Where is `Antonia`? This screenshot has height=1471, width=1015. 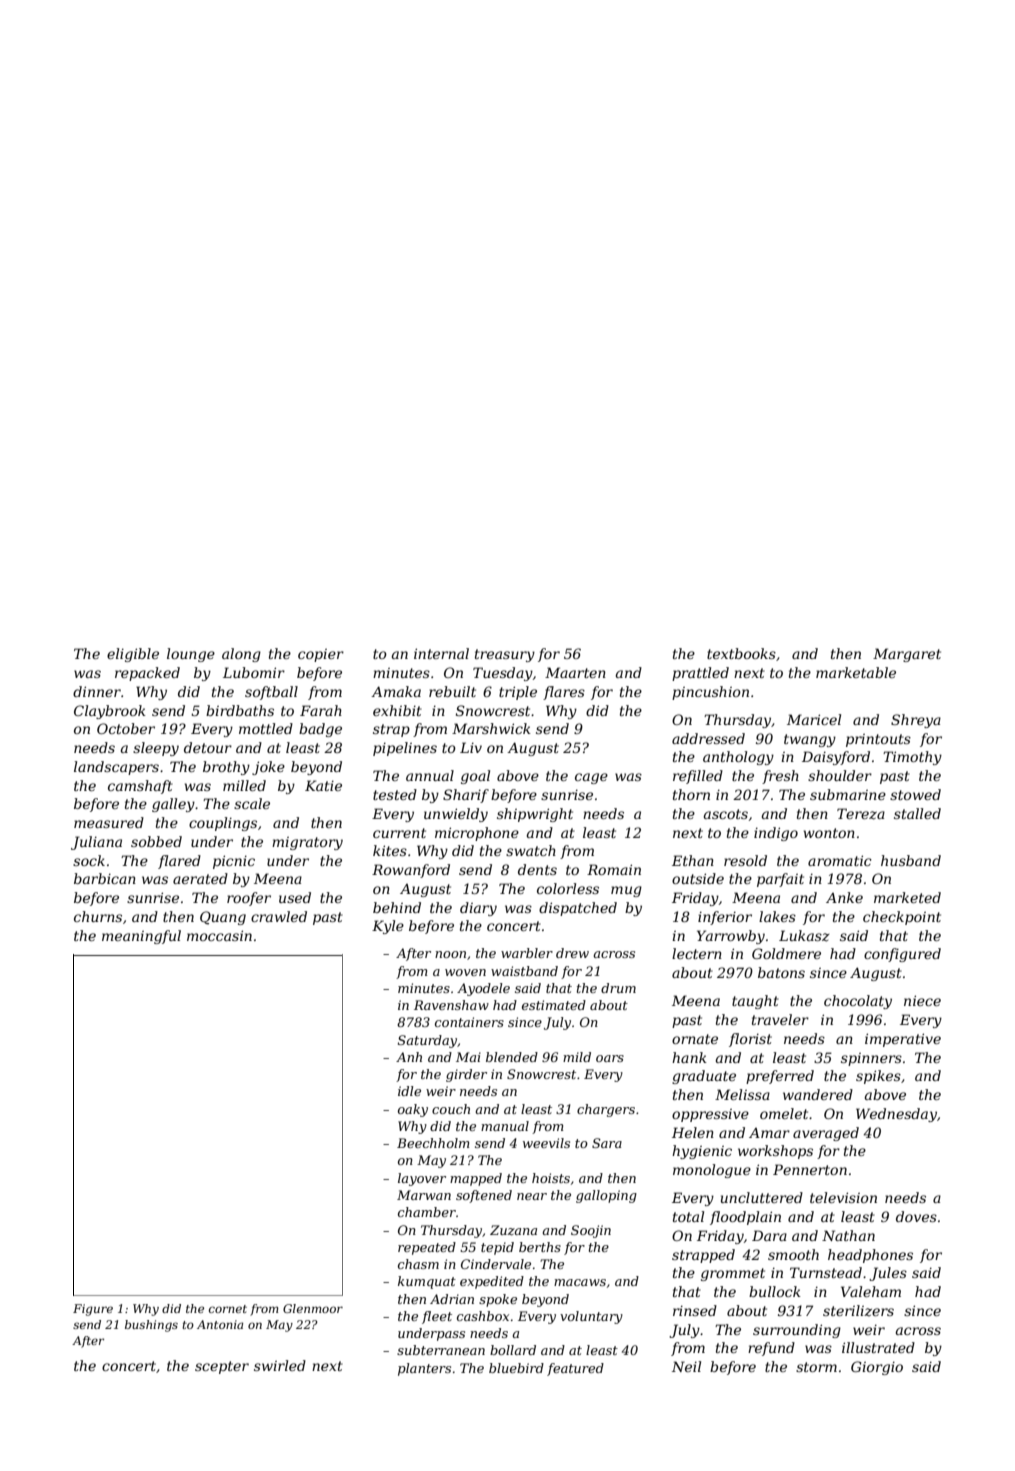 Antonia is located at coordinates (220, 1324).
